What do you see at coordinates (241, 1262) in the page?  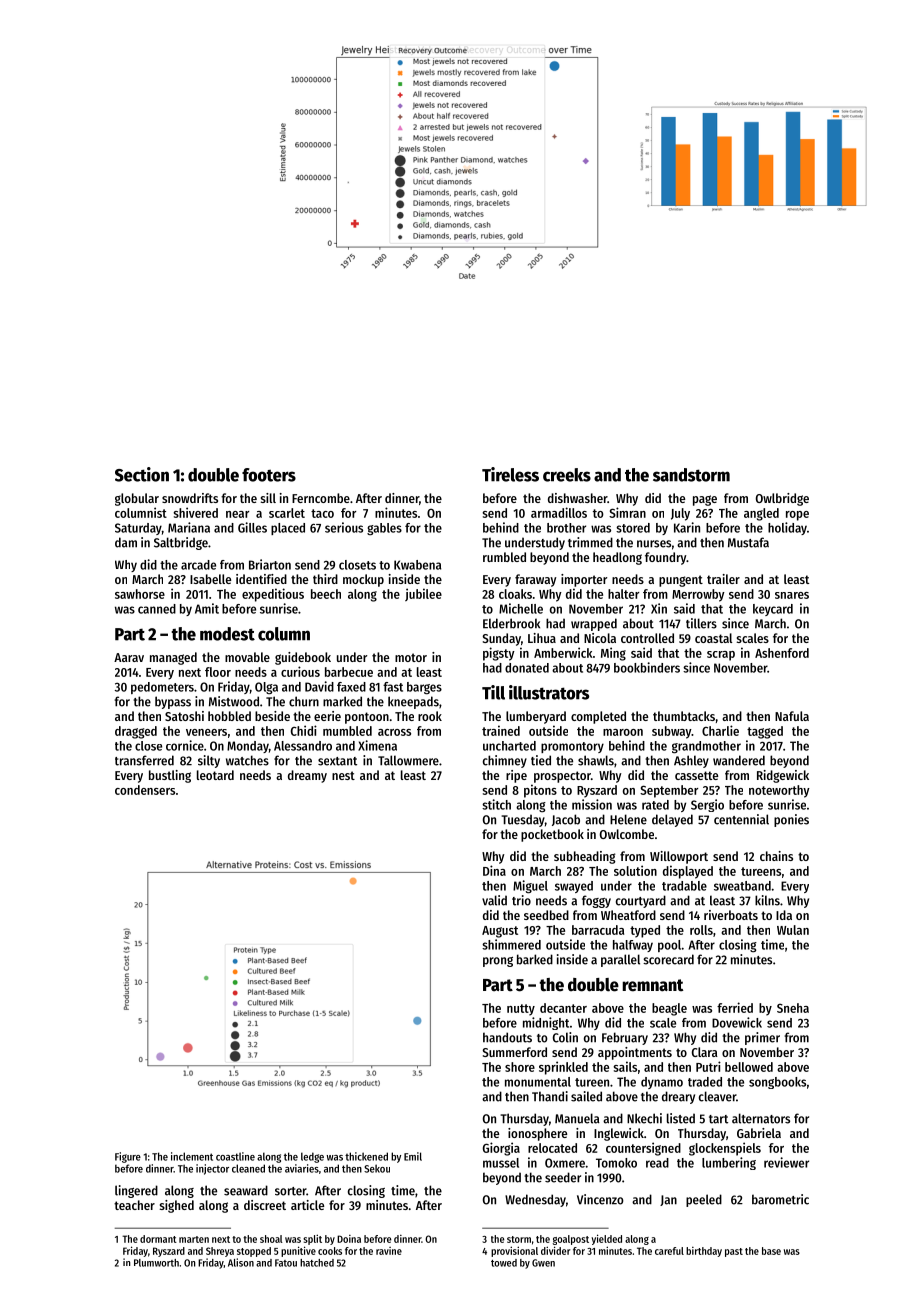 I see `Alison` at bounding box center [241, 1262].
